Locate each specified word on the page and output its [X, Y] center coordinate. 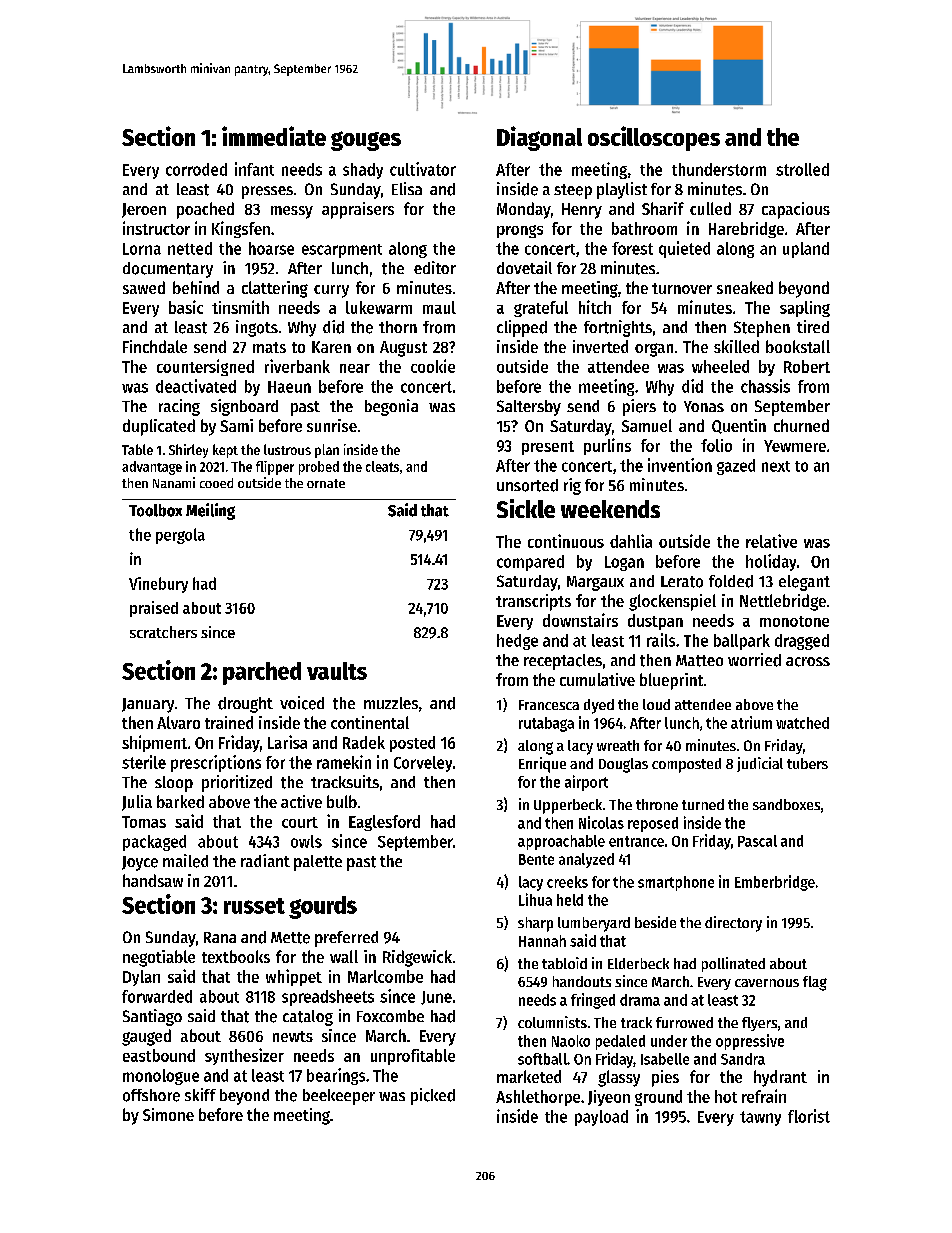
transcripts [533, 602]
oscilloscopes [654, 138]
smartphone [676, 883]
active [301, 801]
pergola [180, 536]
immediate [274, 136]
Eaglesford [384, 823]
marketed [529, 1076]
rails [661, 640]
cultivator [423, 169]
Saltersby [529, 408]
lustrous [287, 449]
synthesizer [244, 1056]
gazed [736, 467]
